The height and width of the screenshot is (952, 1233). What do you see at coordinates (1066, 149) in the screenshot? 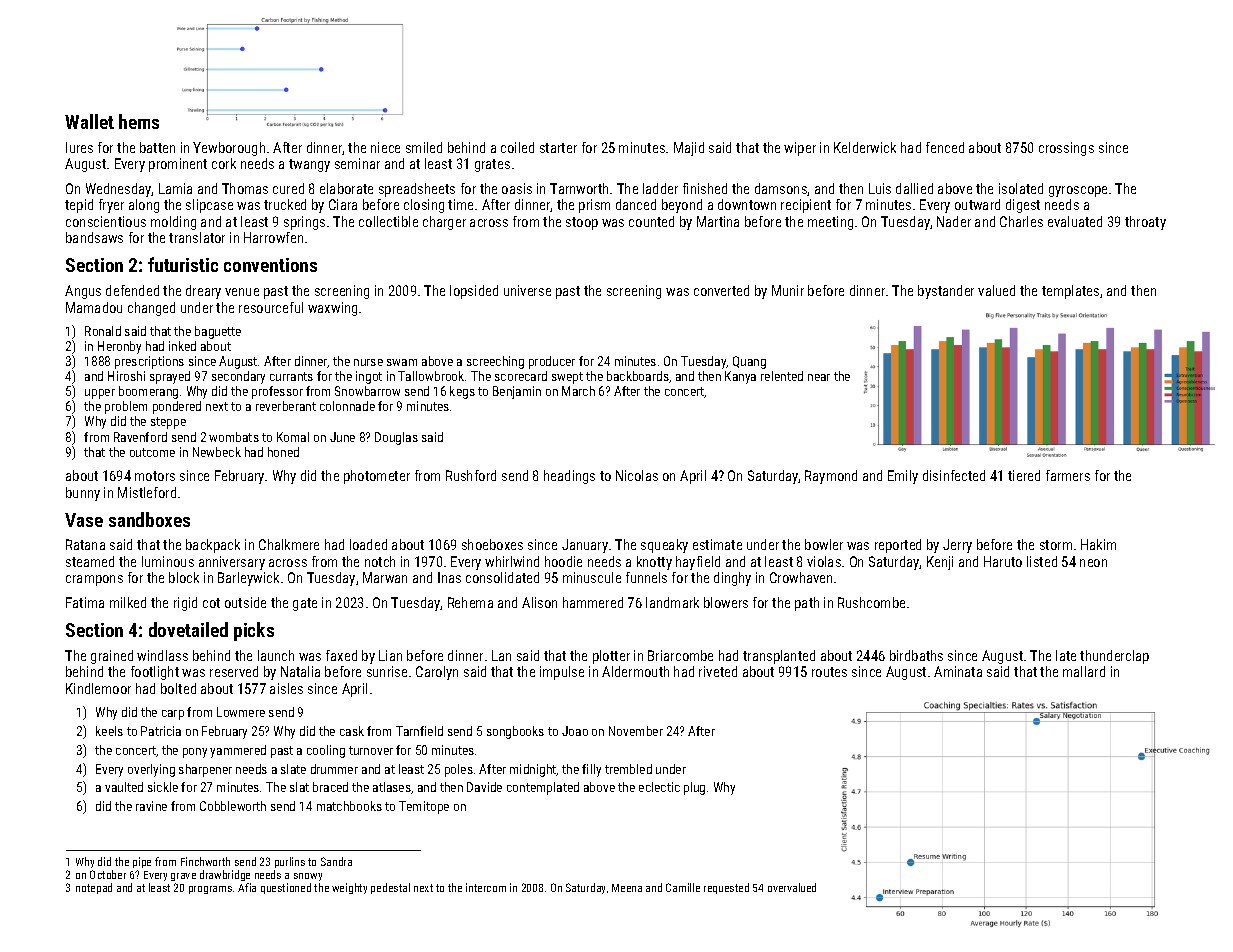
I see `crossings` at bounding box center [1066, 149].
